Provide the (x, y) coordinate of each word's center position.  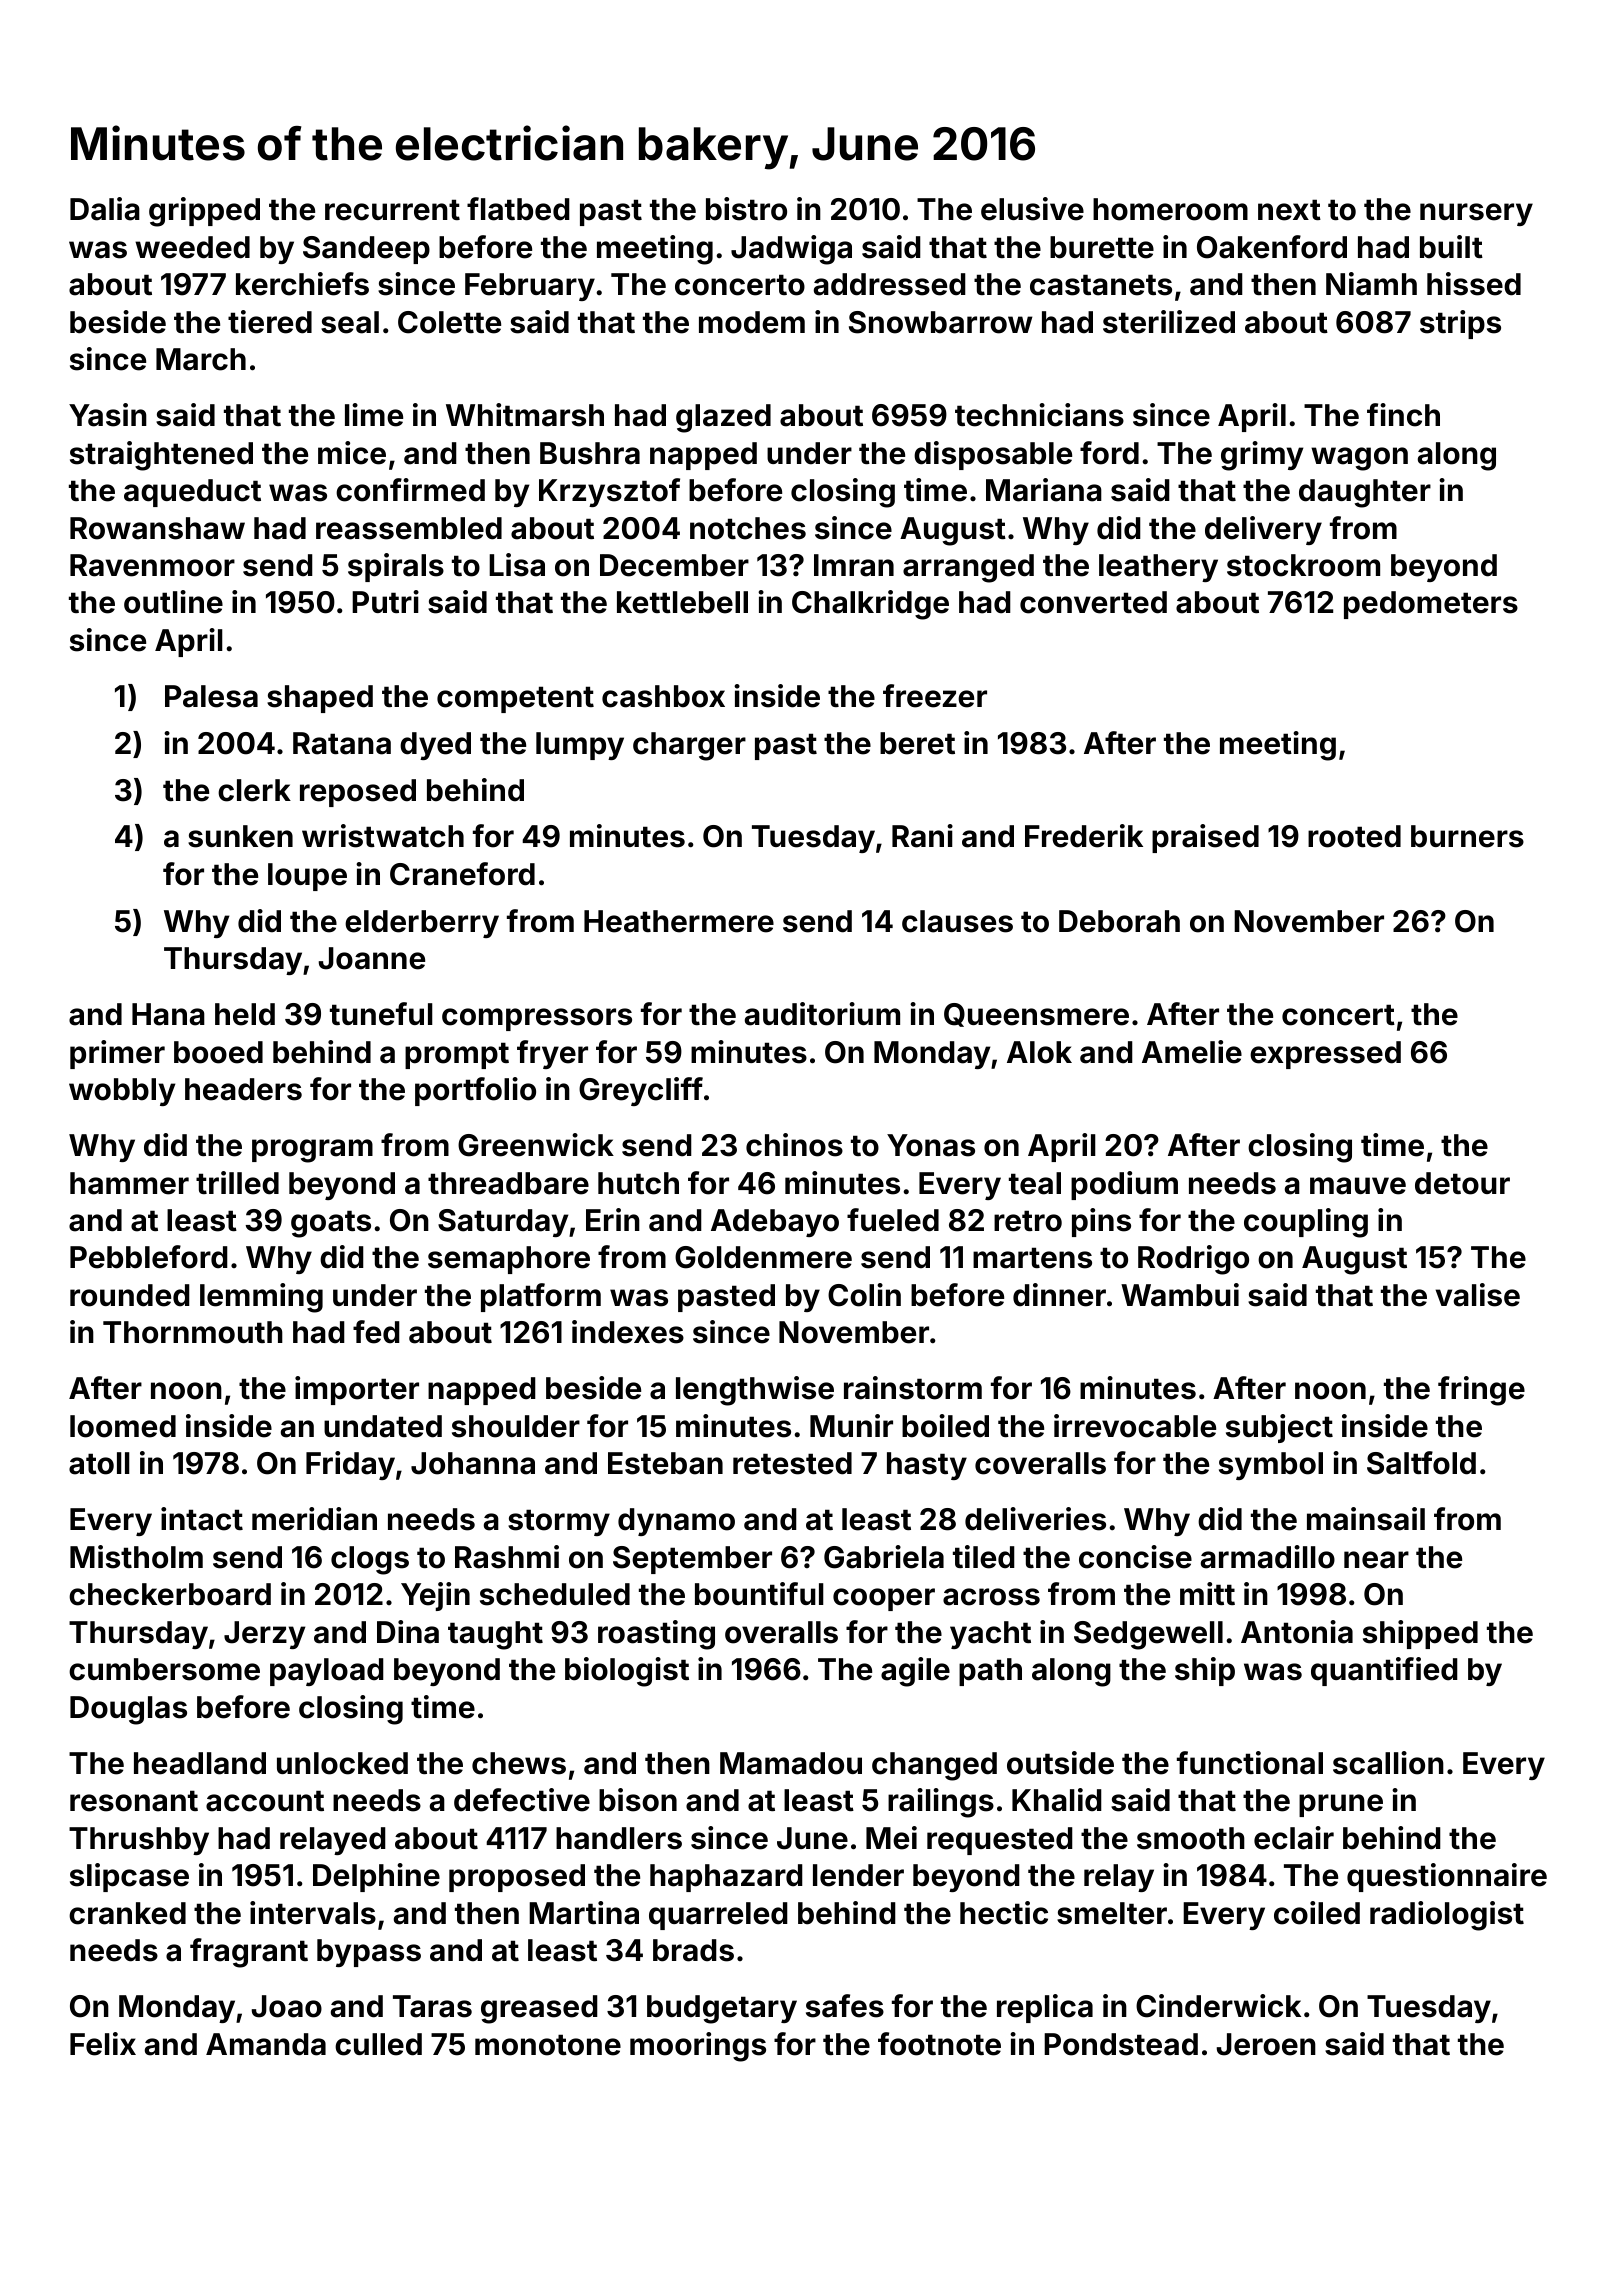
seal (350, 322)
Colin (864, 1295)
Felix (103, 2044)
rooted (1354, 836)
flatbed (518, 209)
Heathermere (679, 921)
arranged (968, 568)
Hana (168, 1014)
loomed (123, 1426)
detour (1462, 1183)
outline (173, 602)
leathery (1158, 568)
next (1289, 210)
